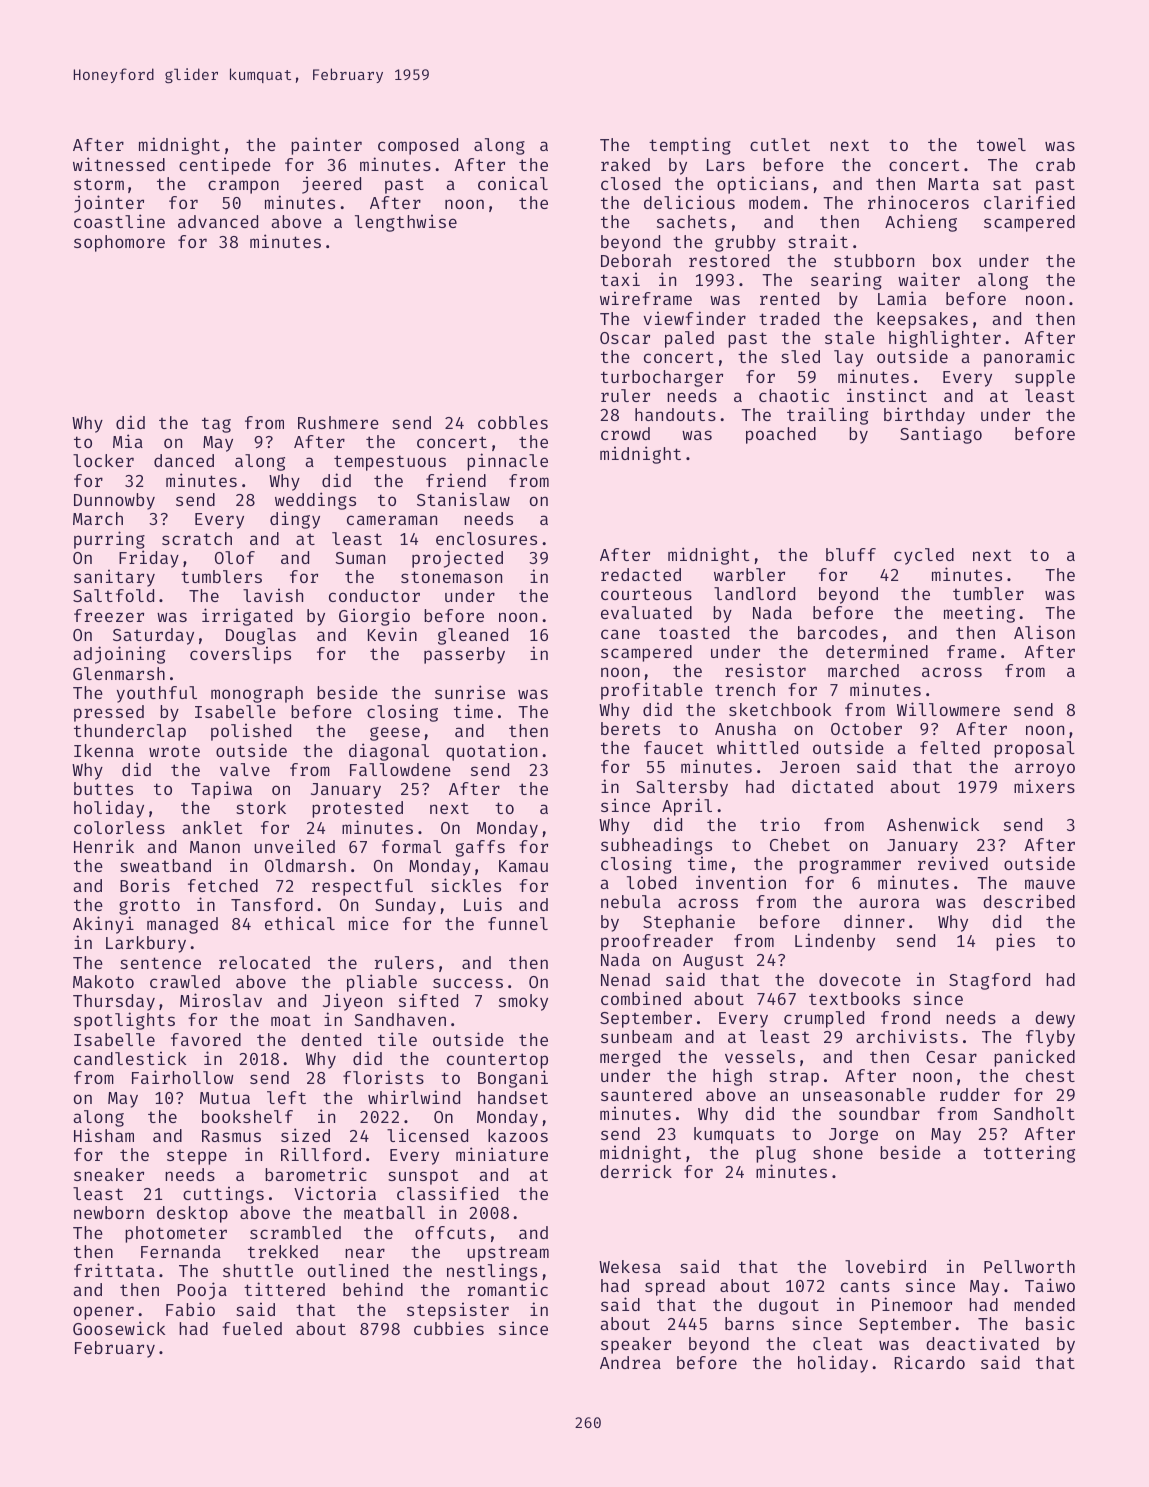 Image resolution: width=1149 pixels, height=1487 pixels. What do you see at coordinates (1034, 1113) in the screenshot?
I see `Sandholt` at bounding box center [1034, 1113].
